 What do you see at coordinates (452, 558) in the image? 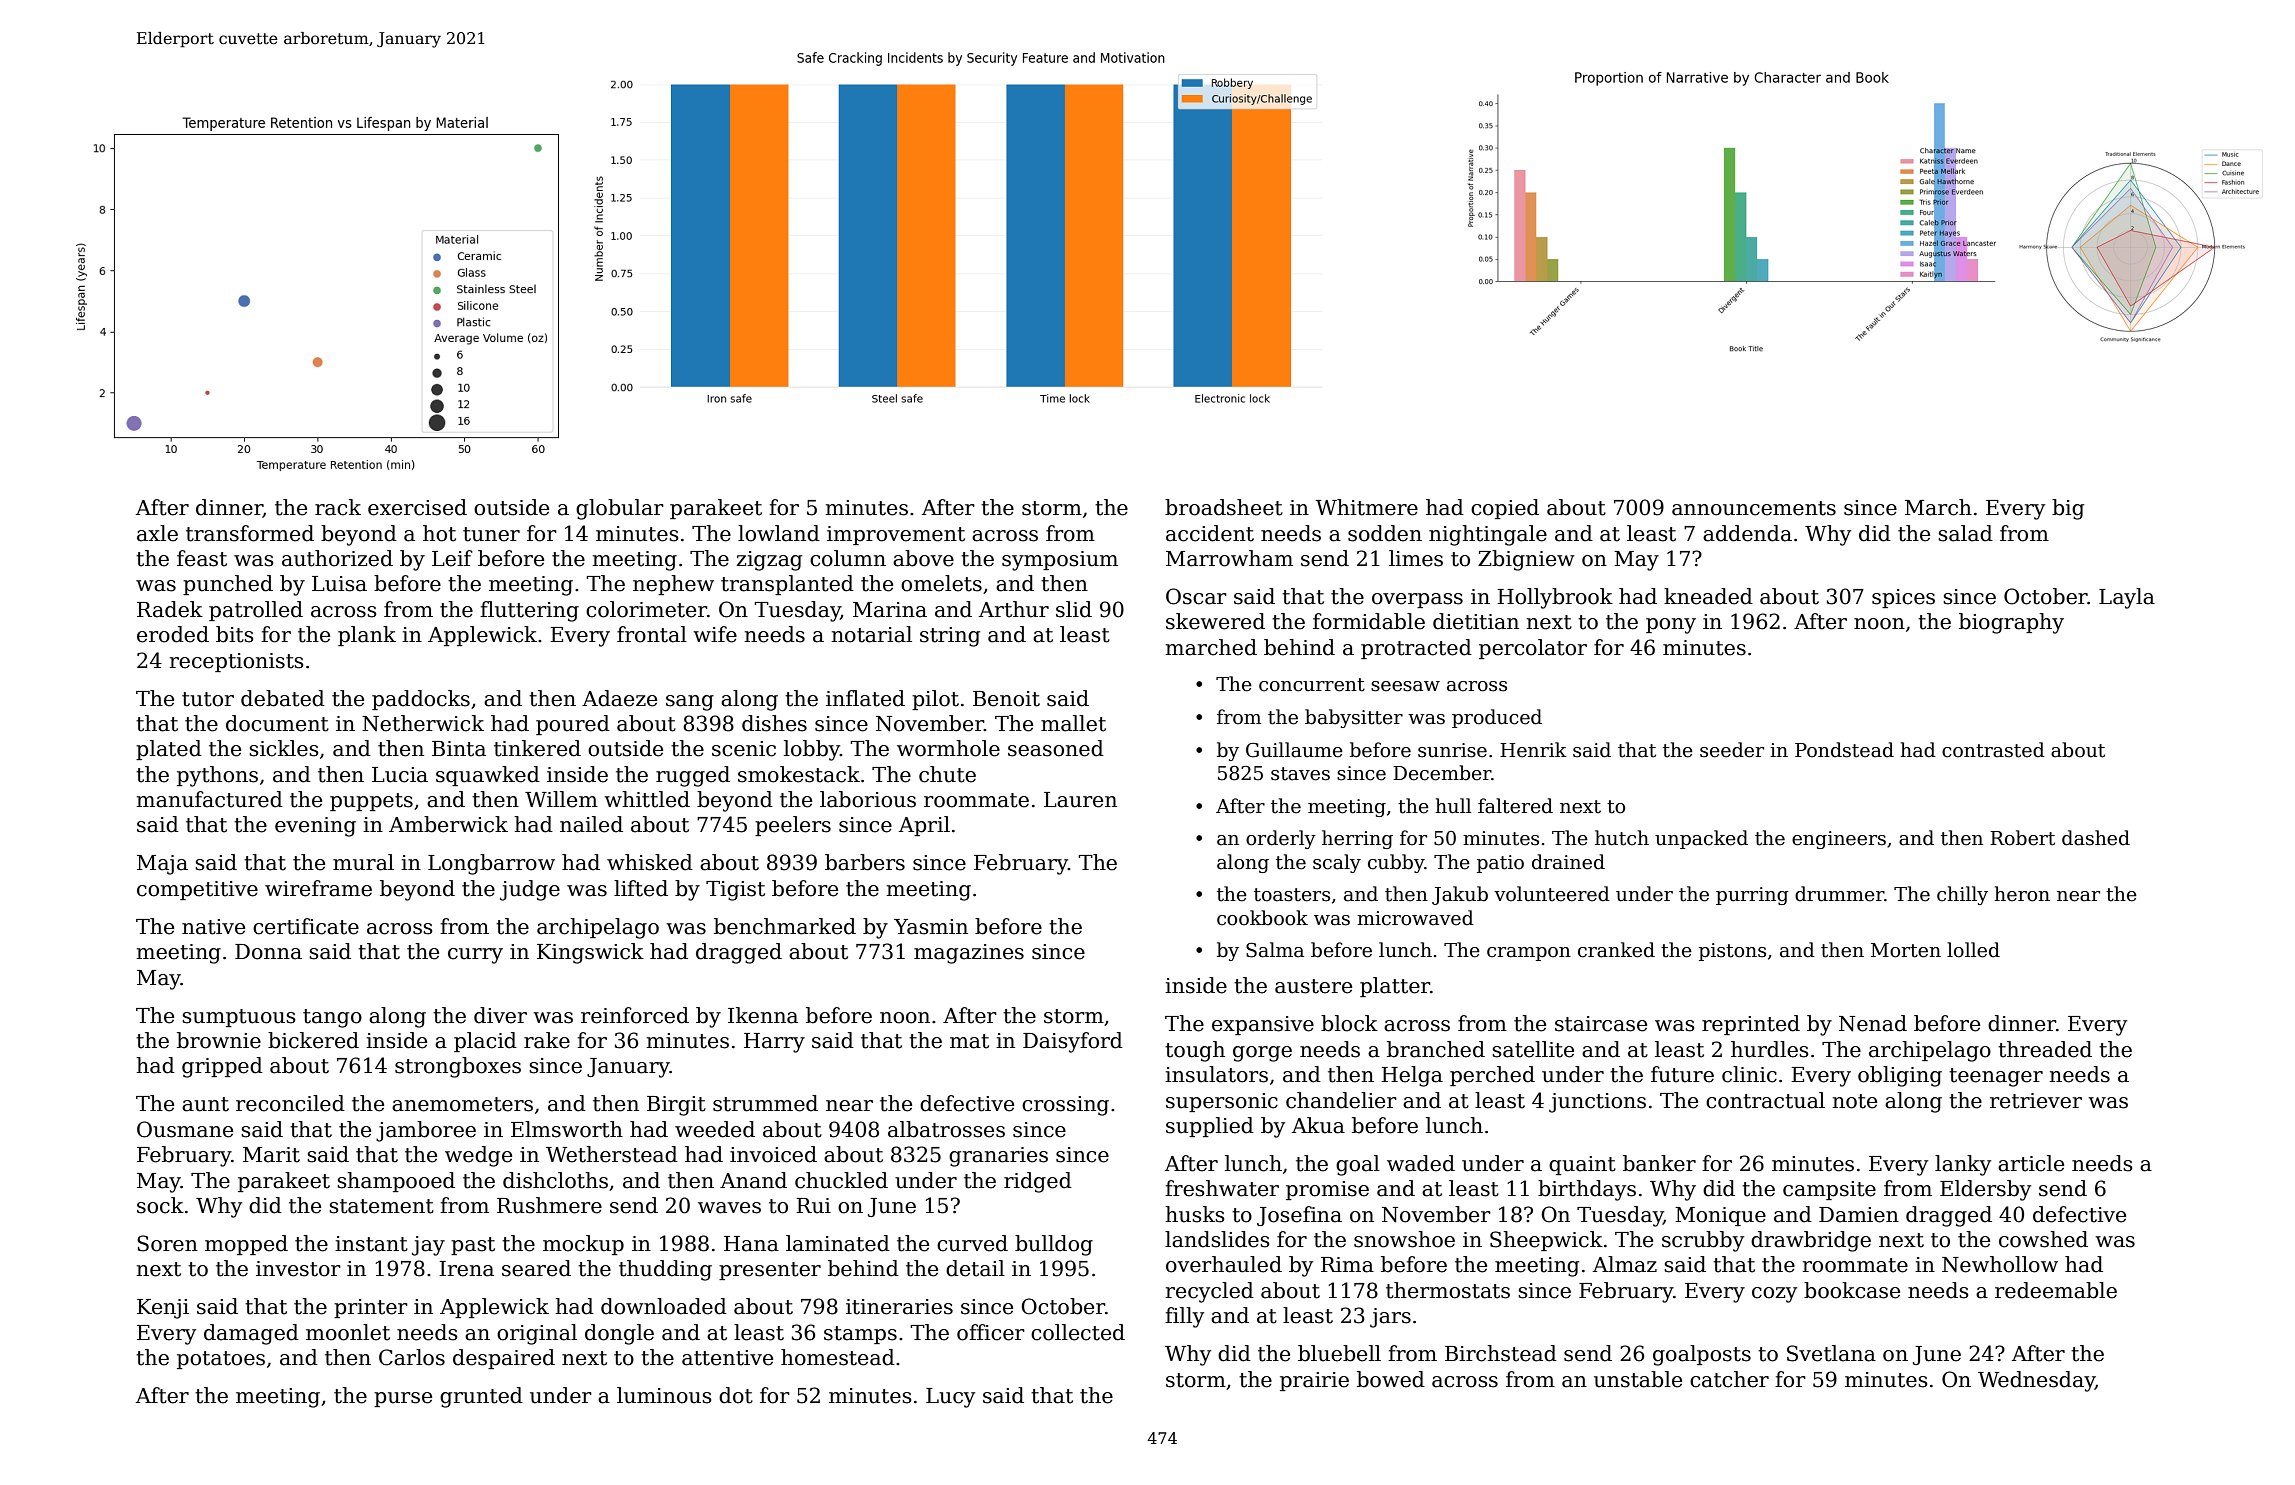
I see `Leif` at bounding box center [452, 558].
